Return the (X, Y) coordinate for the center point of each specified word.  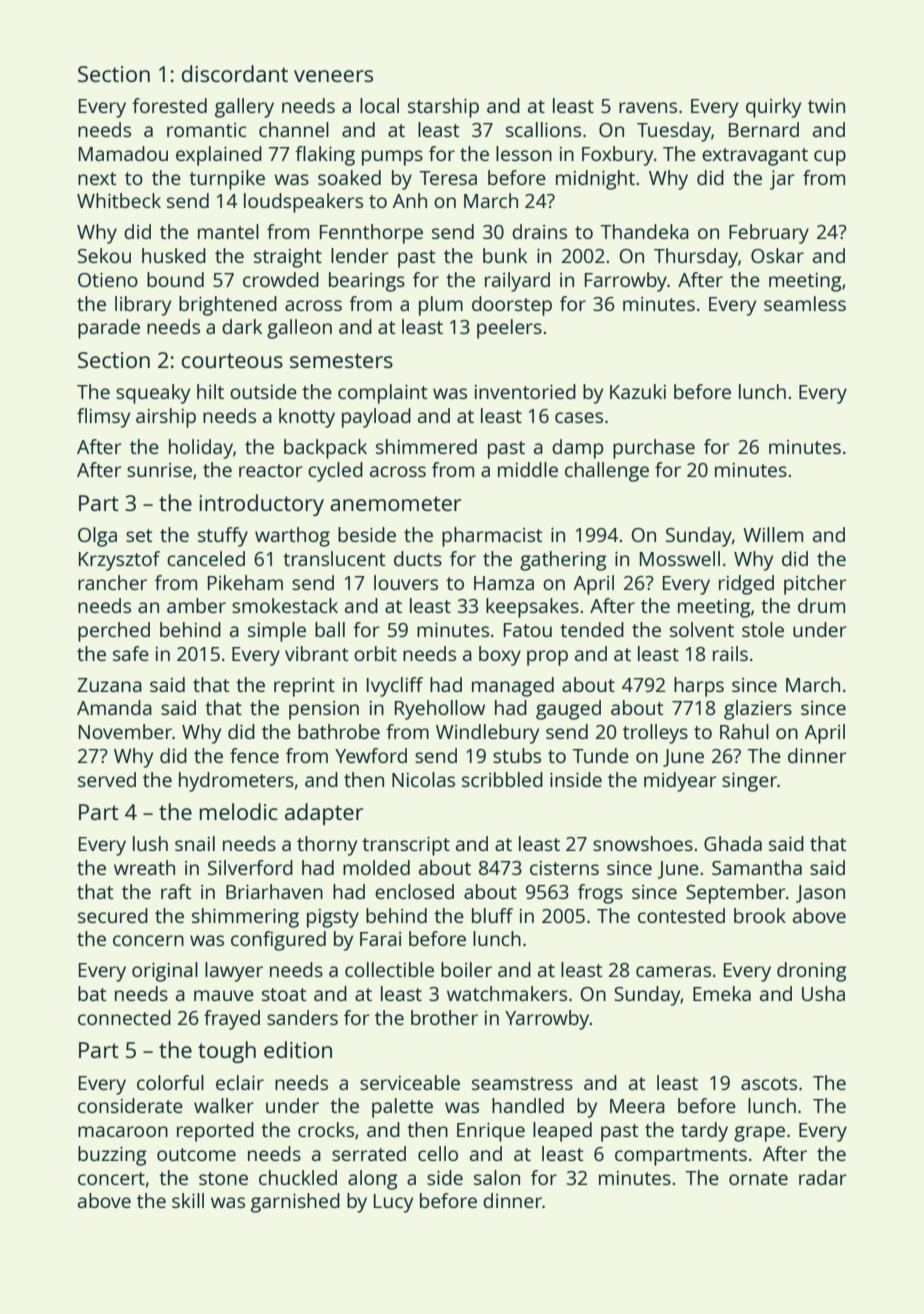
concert (111, 1178)
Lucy (393, 1203)
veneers (333, 76)
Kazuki (638, 391)
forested (169, 105)
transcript (406, 846)
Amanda (114, 707)
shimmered (426, 446)
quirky (773, 108)
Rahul (744, 731)
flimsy (103, 418)
